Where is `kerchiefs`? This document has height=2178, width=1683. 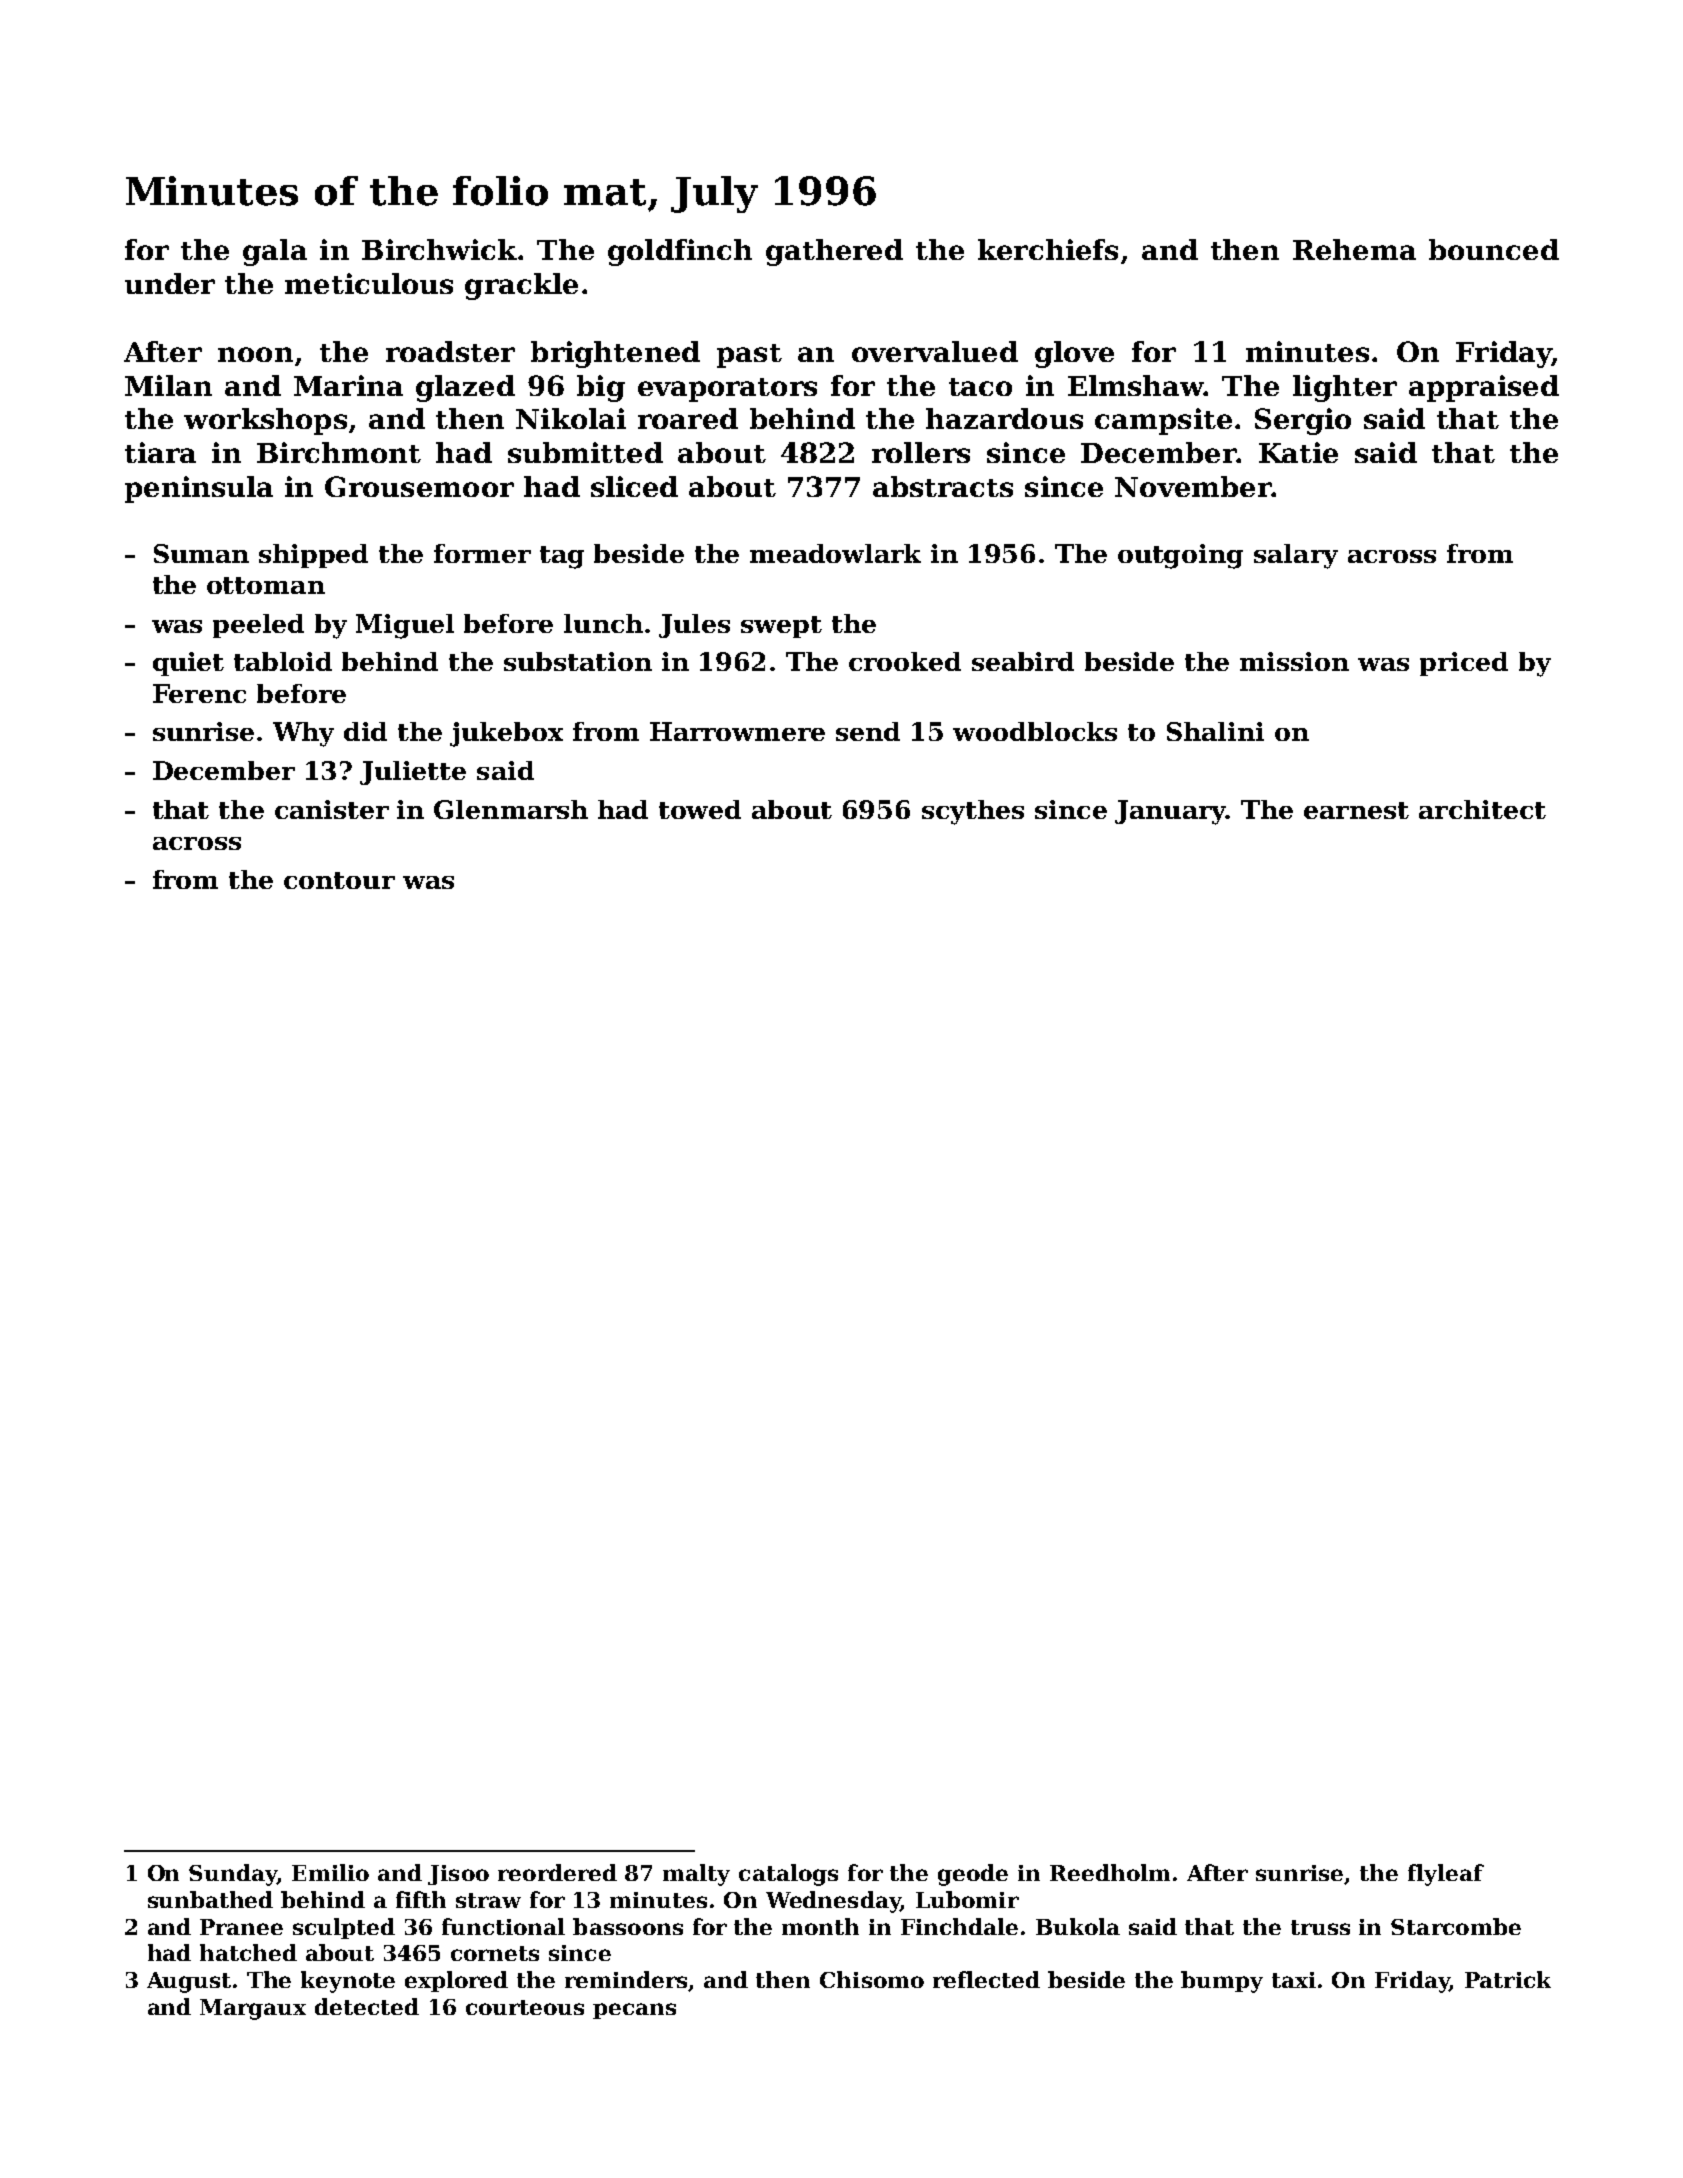
kerchiefs is located at coordinates (1048, 249).
